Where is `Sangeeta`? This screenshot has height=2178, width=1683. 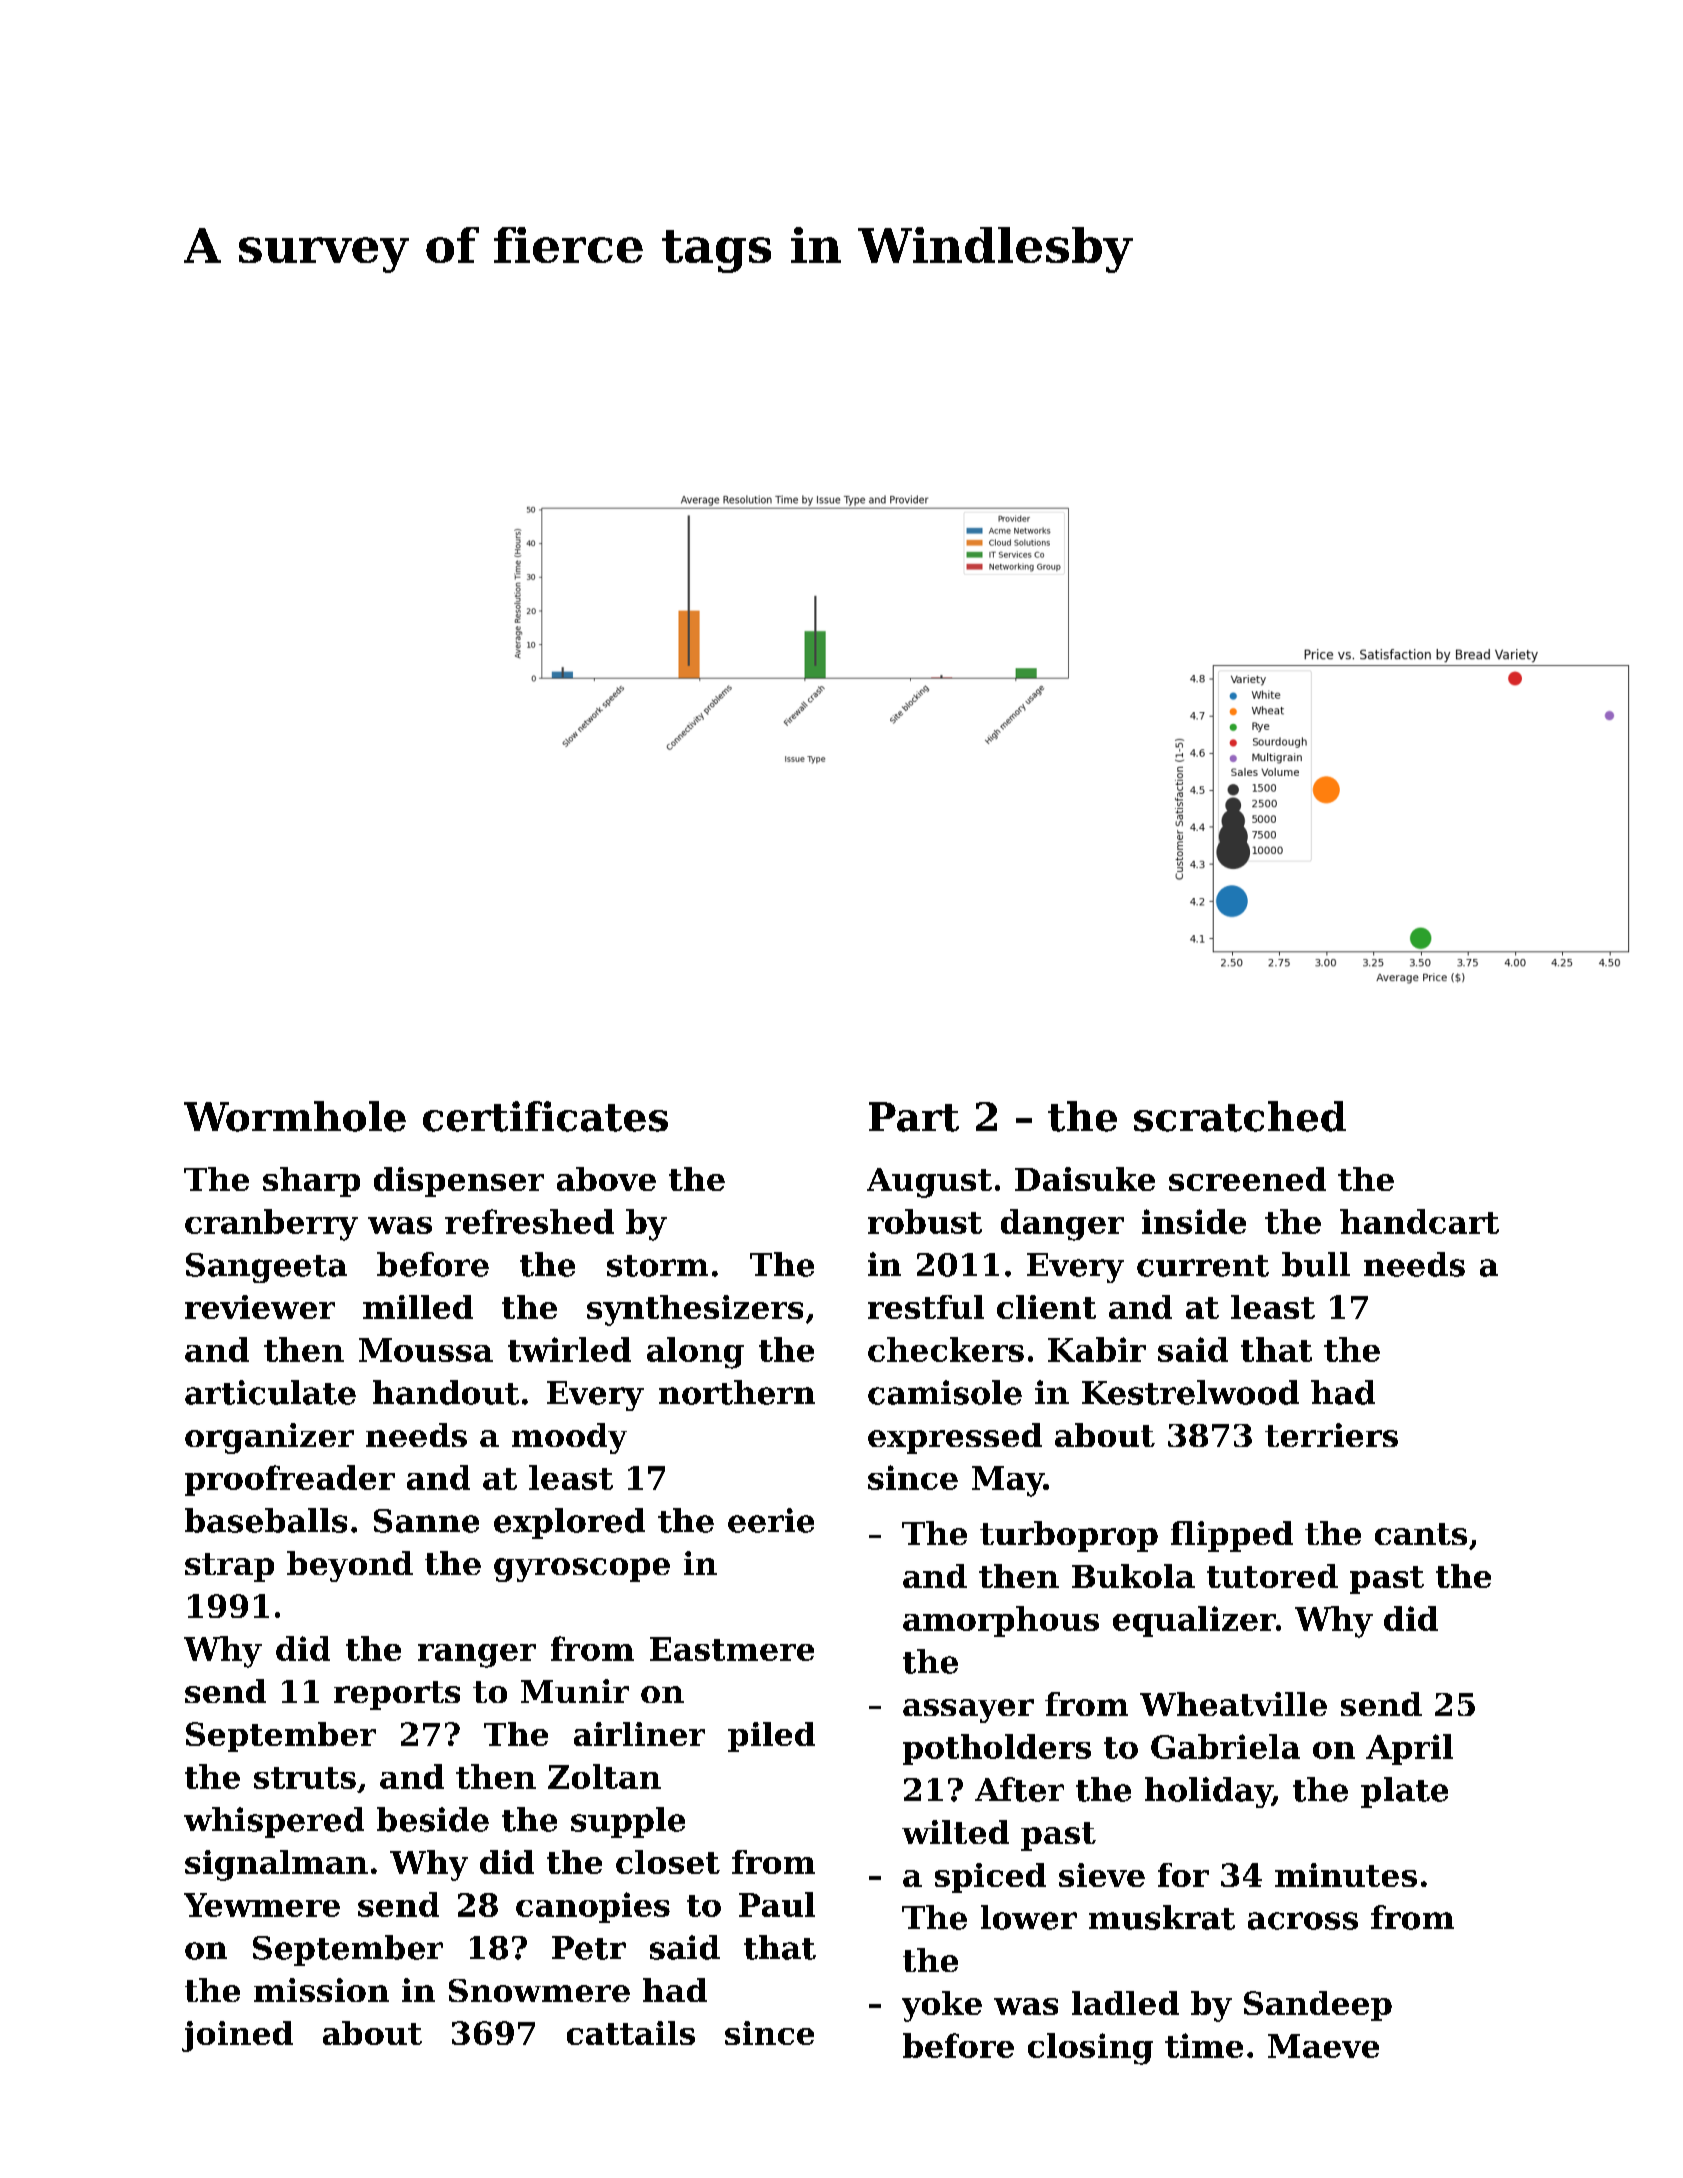
Sangeeta is located at coordinates (266, 1268).
